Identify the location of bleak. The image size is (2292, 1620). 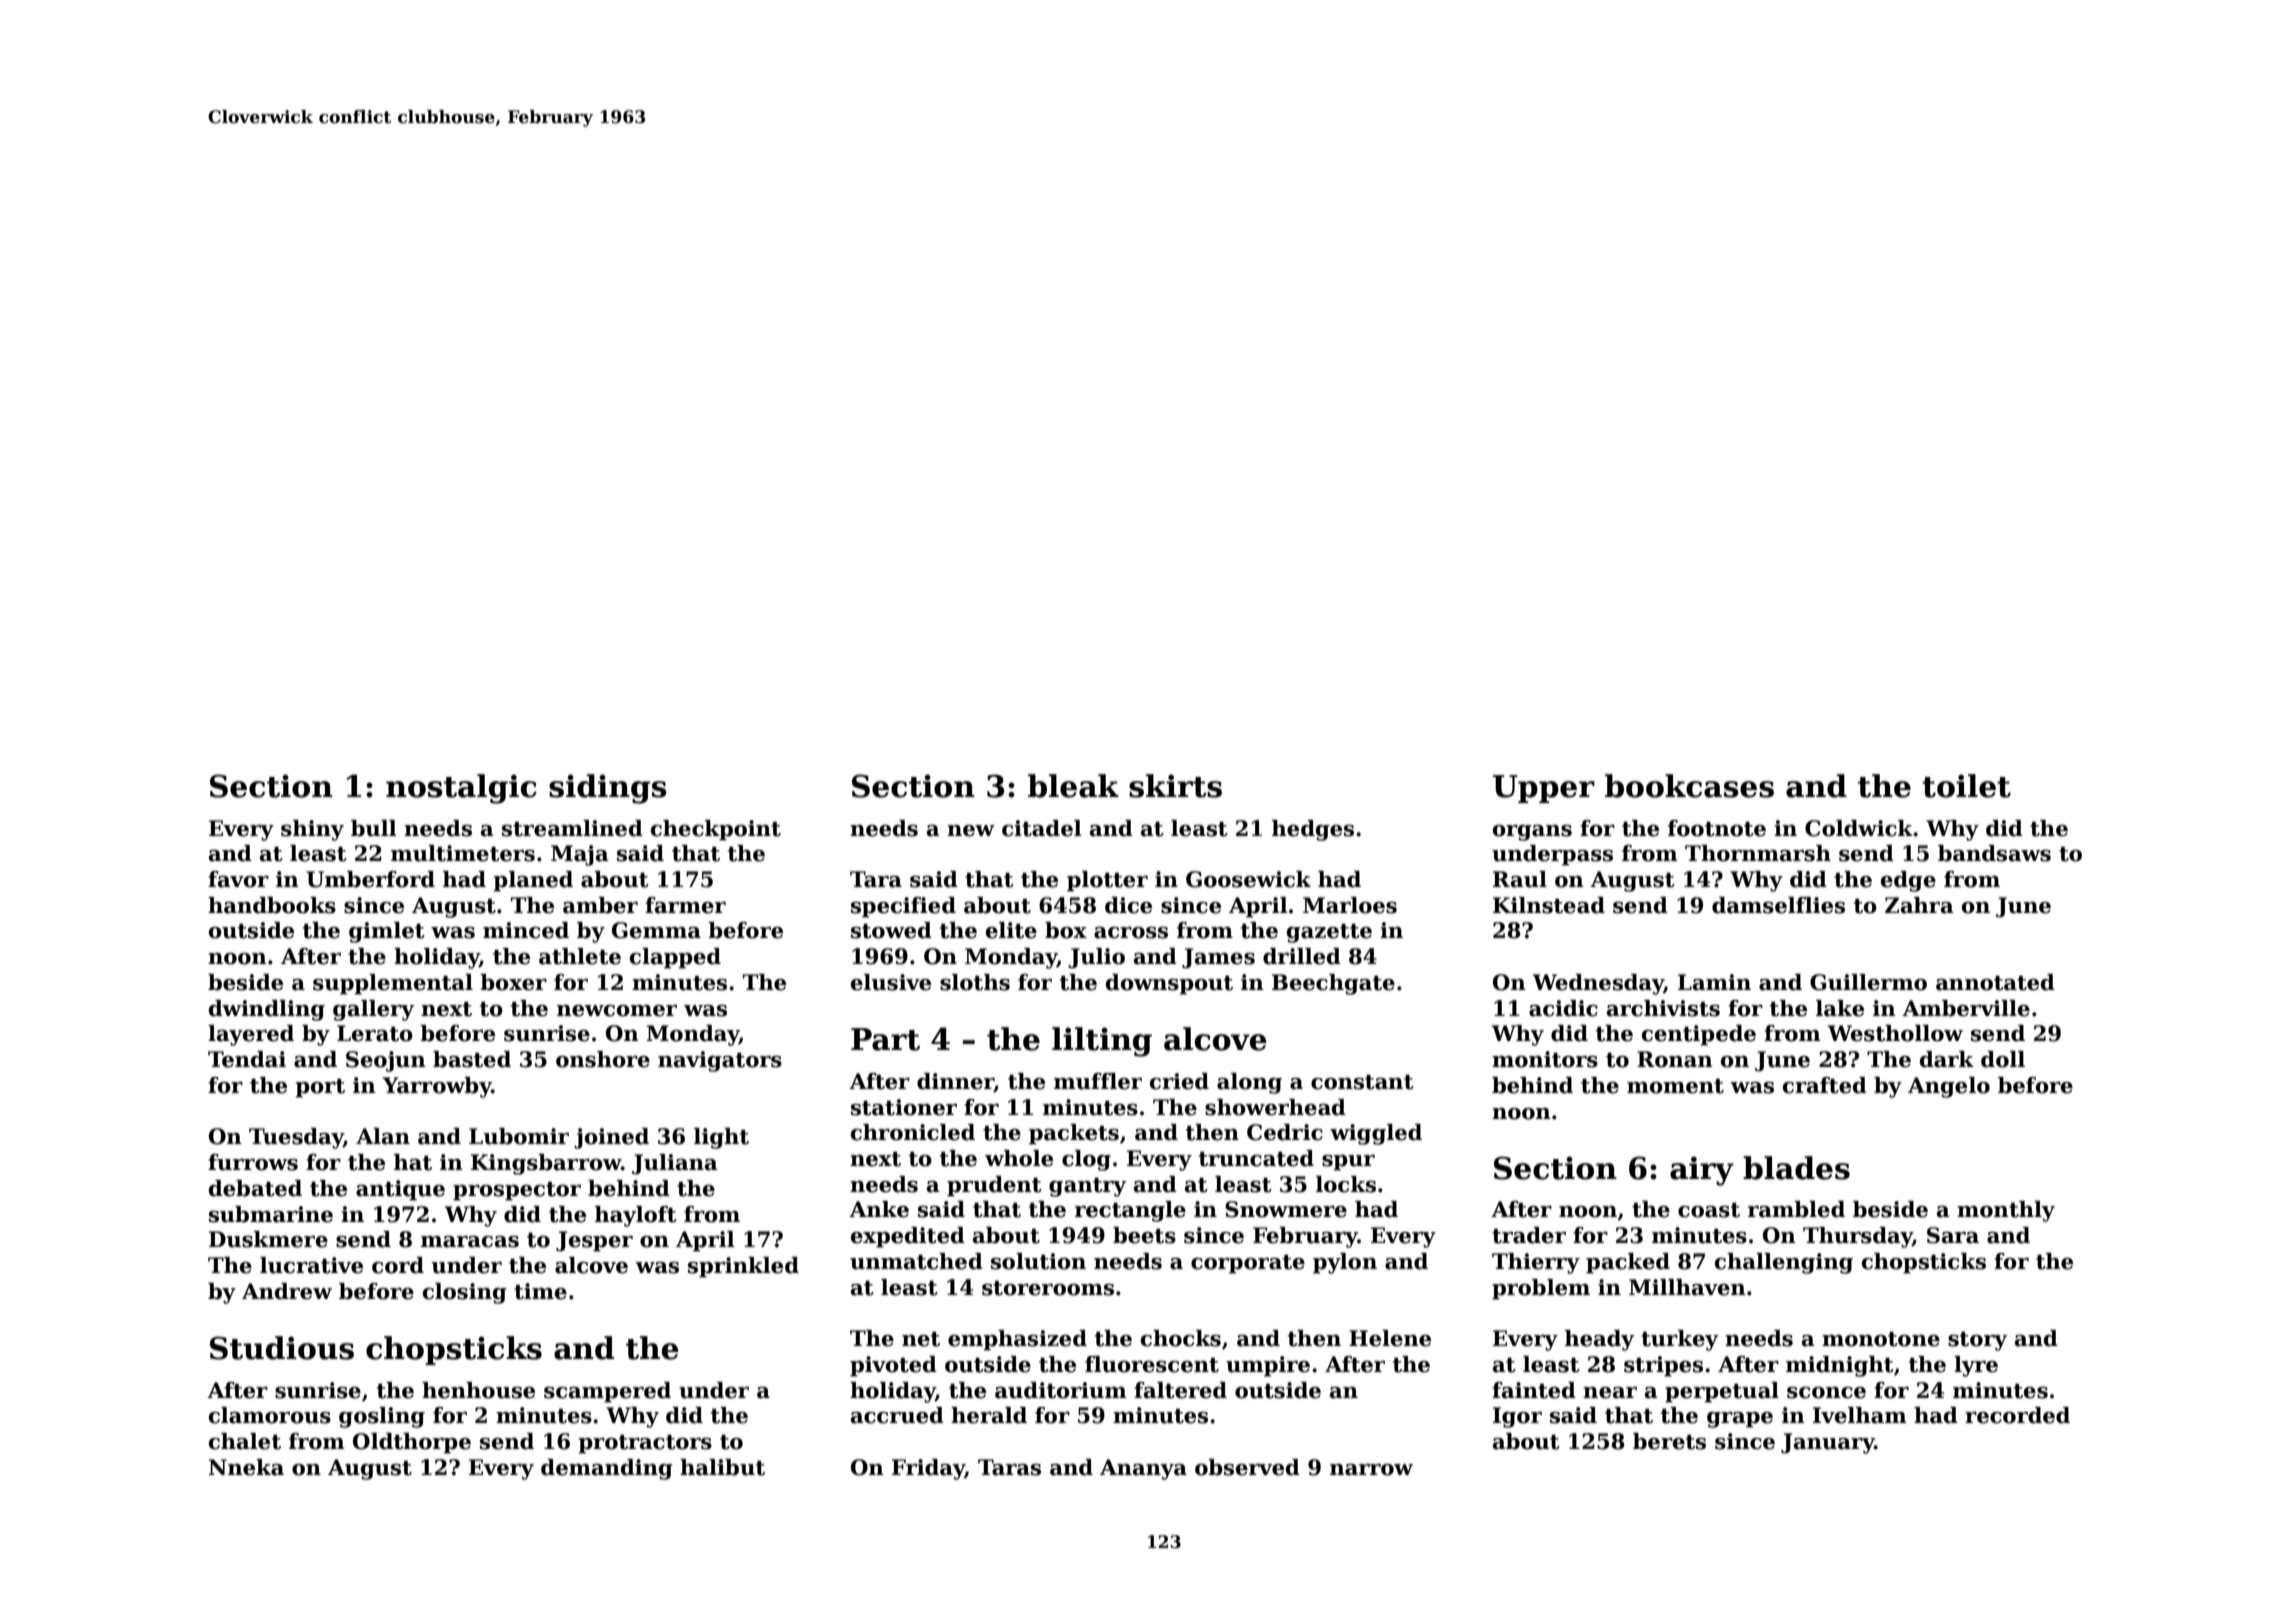
(1073, 786).
